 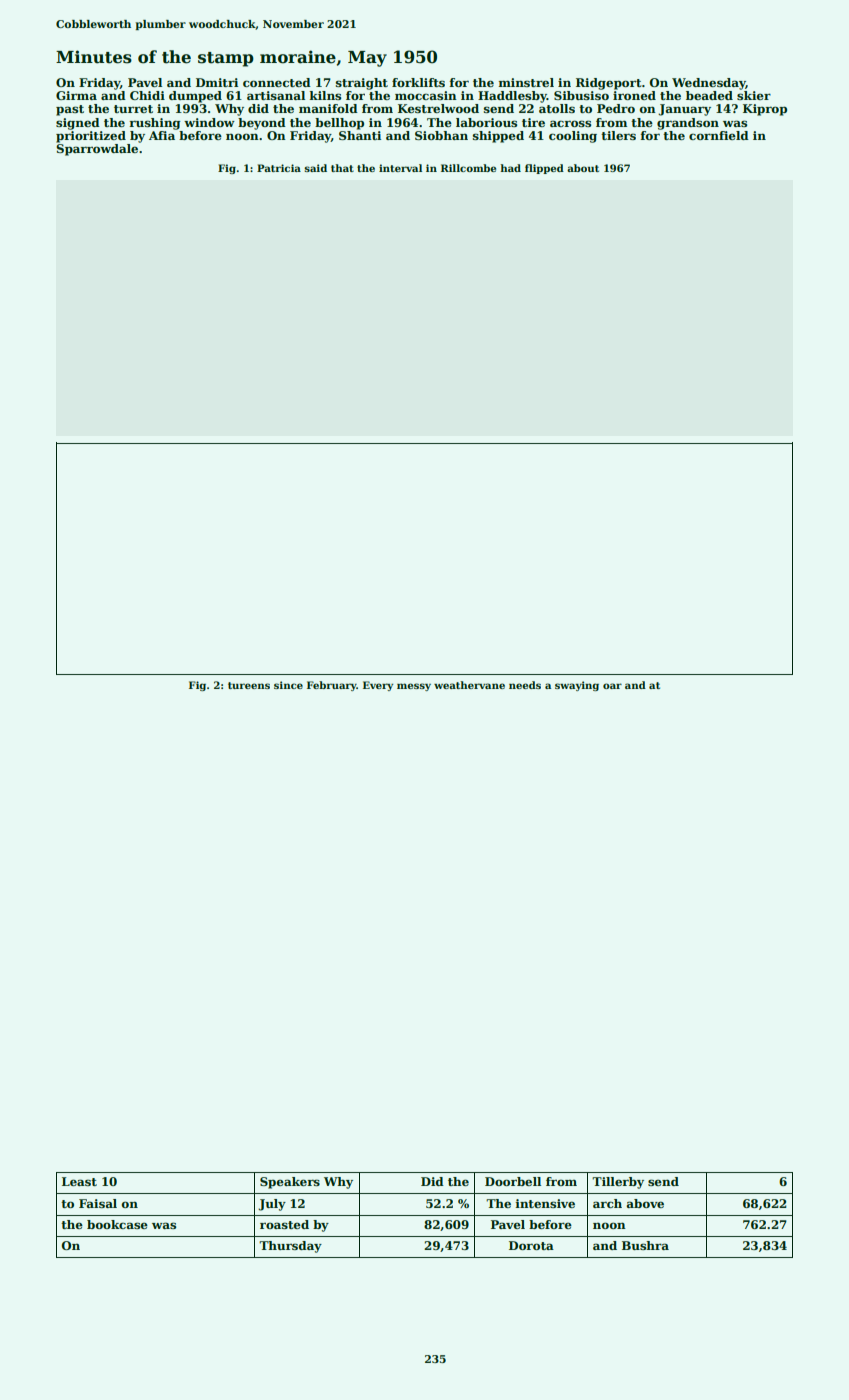 What do you see at coordinates (583, 168) in the screenshot?
I see `about` at bounding box center [583, 168].
